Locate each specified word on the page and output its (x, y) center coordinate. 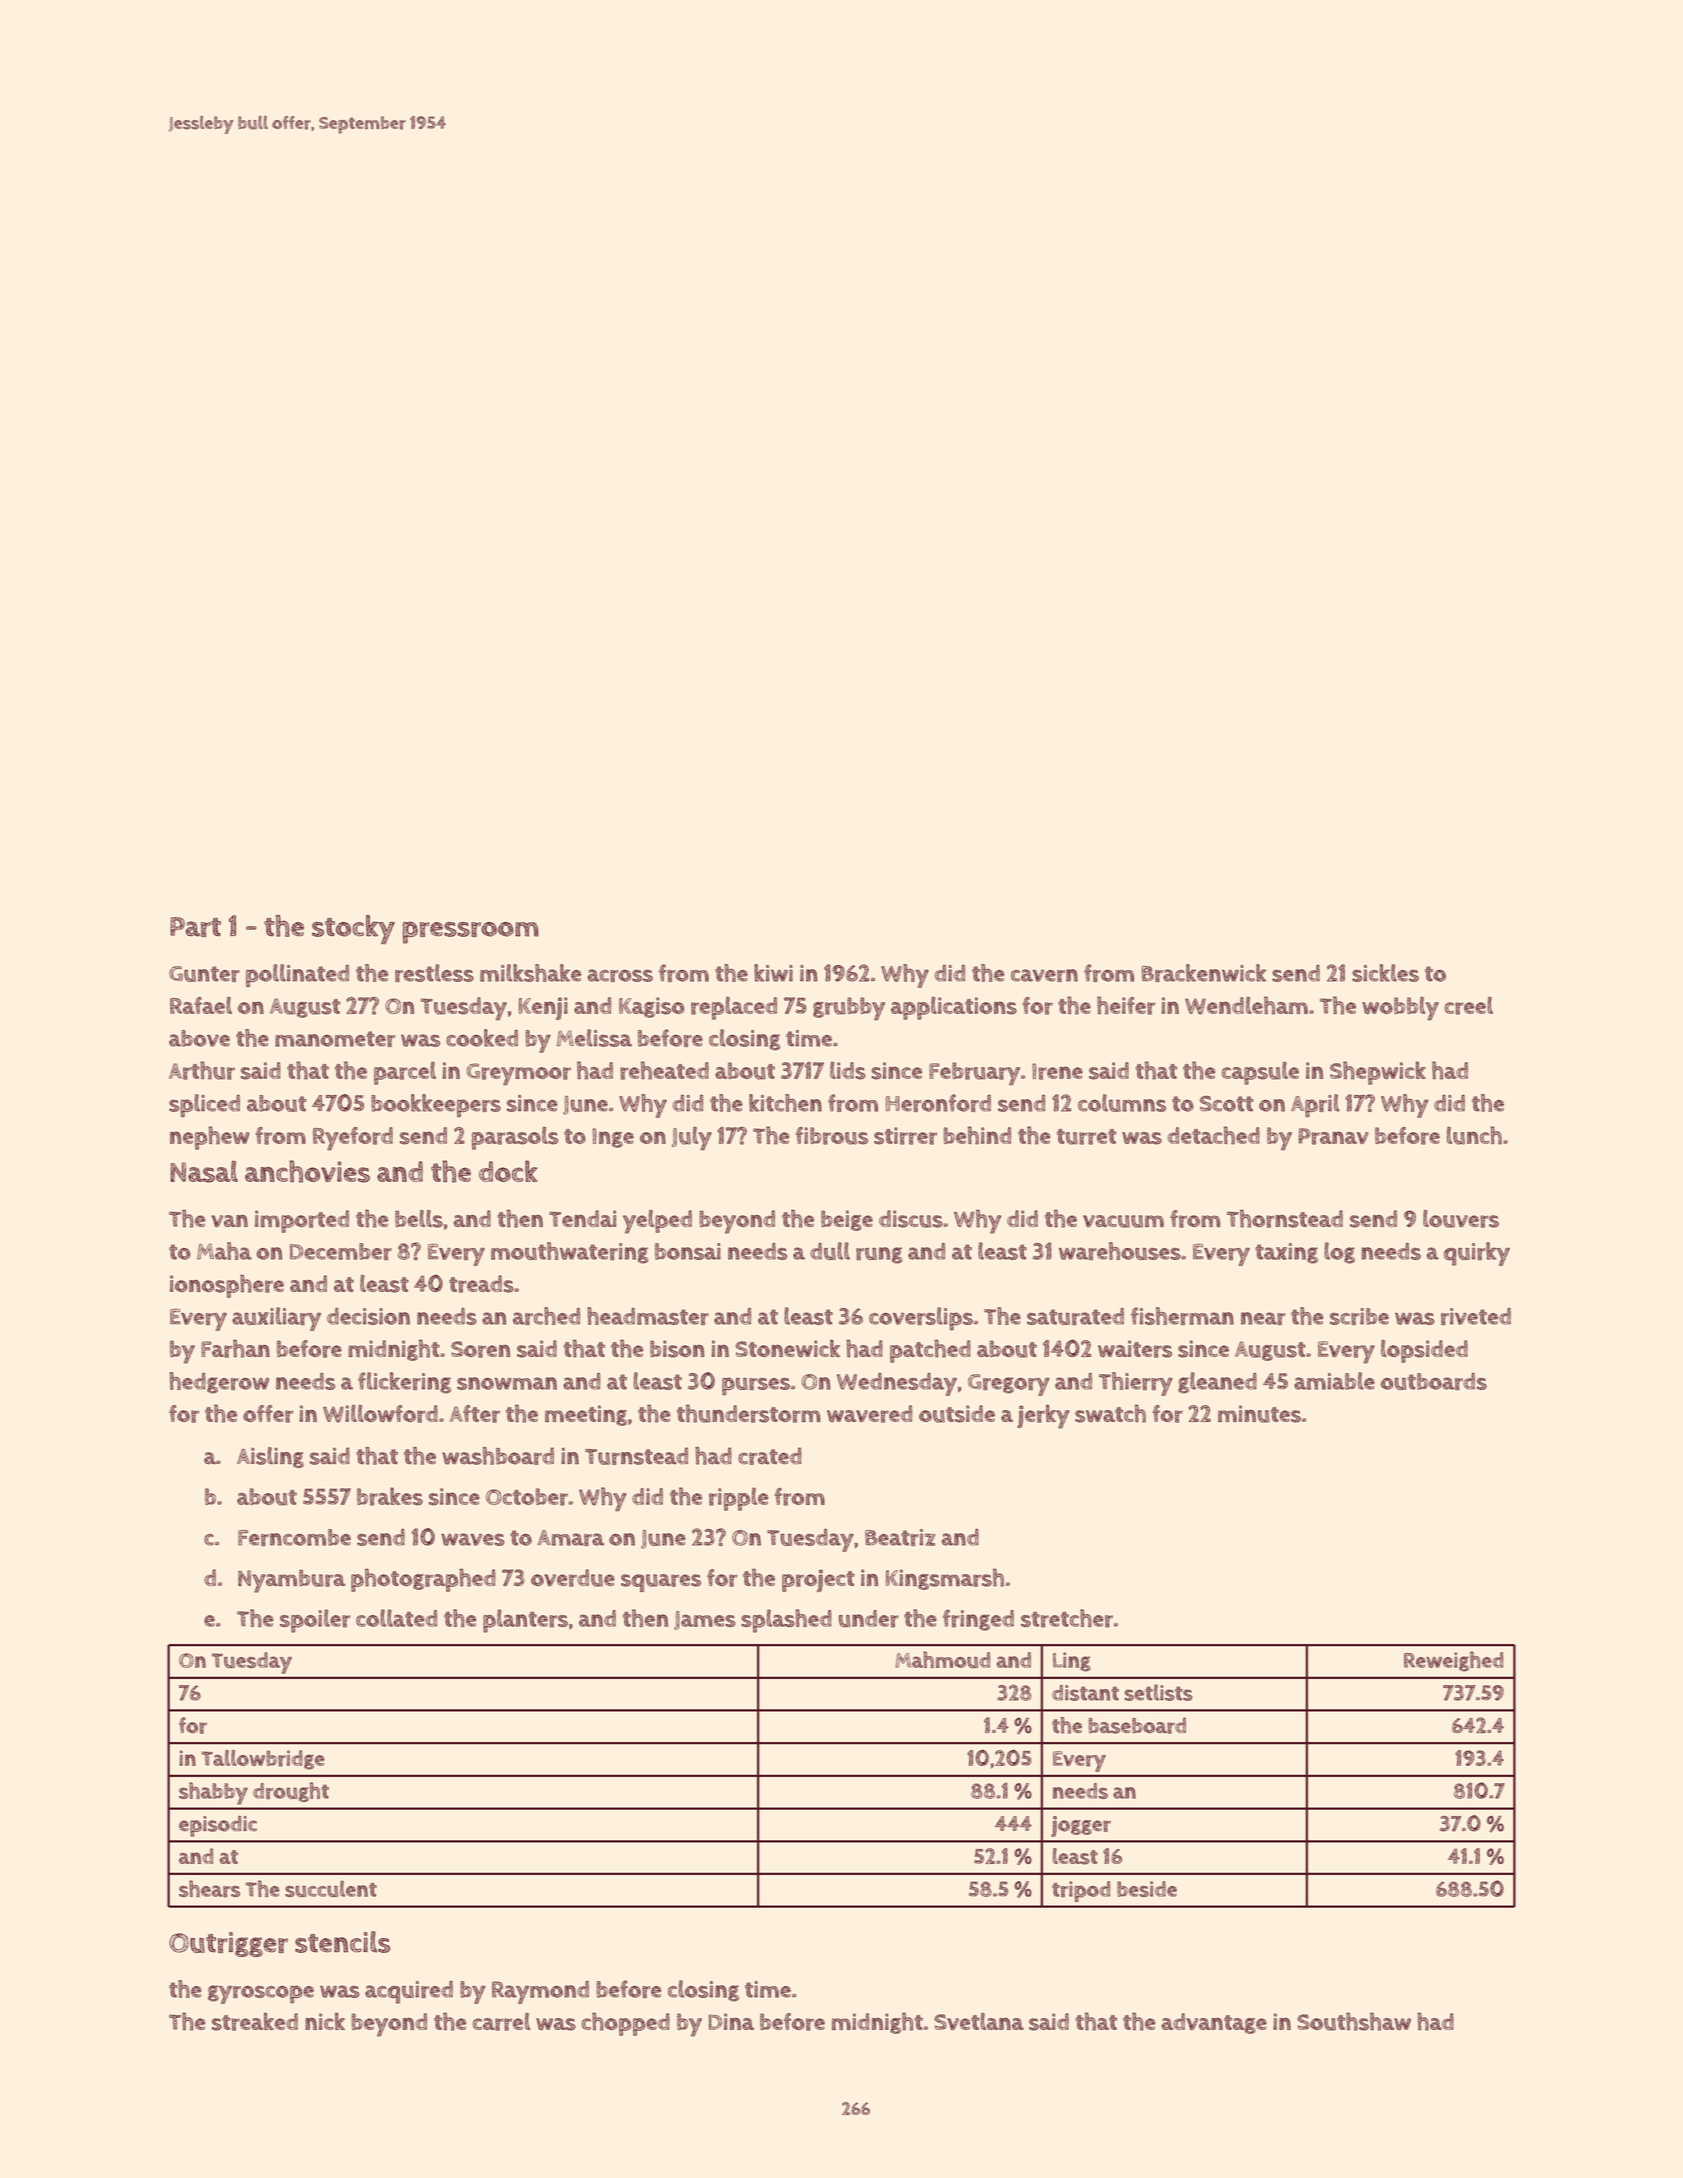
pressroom (471, 932)
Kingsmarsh (945, 1579)
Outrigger (228, 1944)
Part (195, 927)
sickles (1385, 973)
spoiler (315, 1621)
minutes (1259, 1414)
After (475, 1414)
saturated (1075, 1316)
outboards (1434, 1381)
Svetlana (979, 2021)
